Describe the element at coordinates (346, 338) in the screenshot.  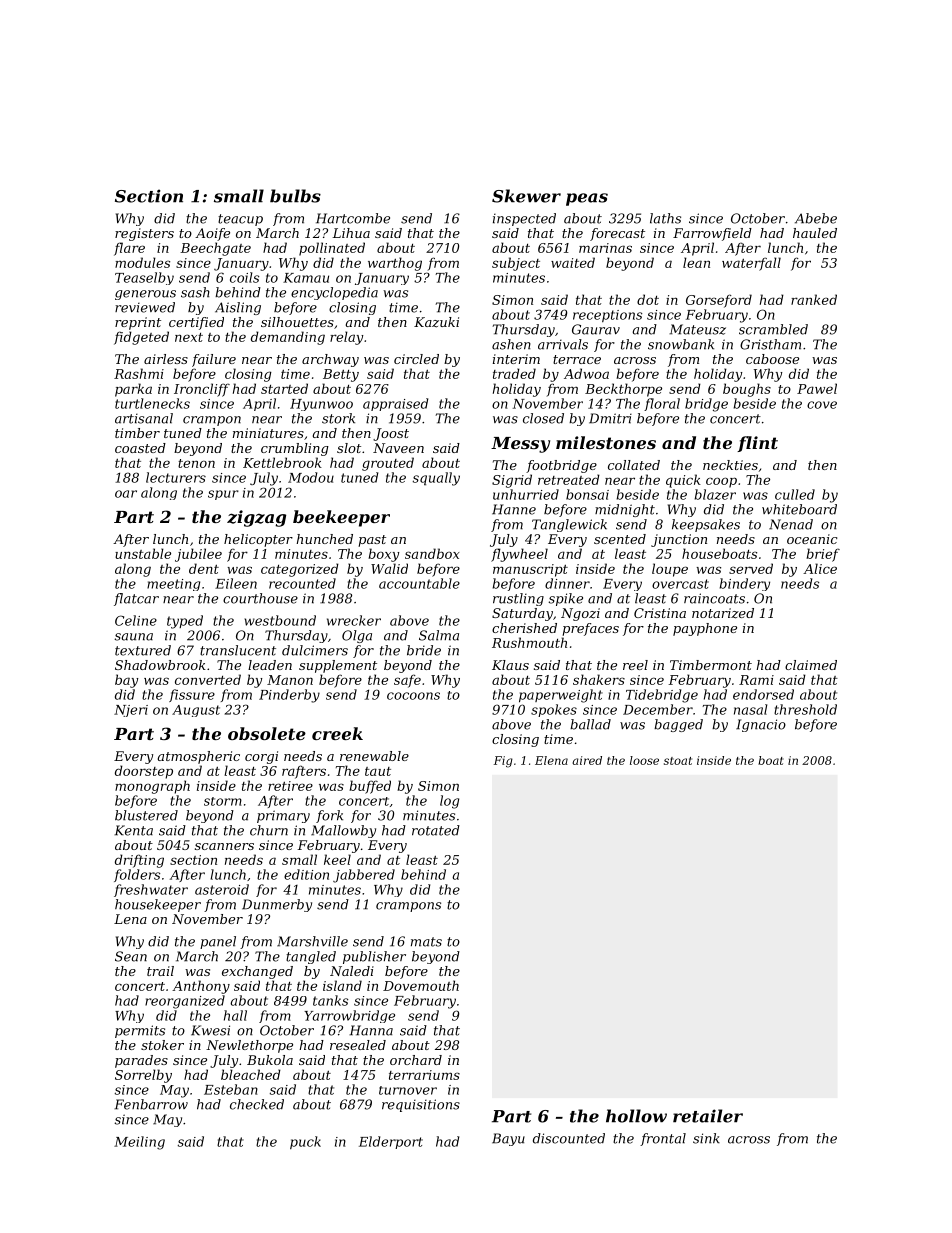
I see `relay` at that location.
